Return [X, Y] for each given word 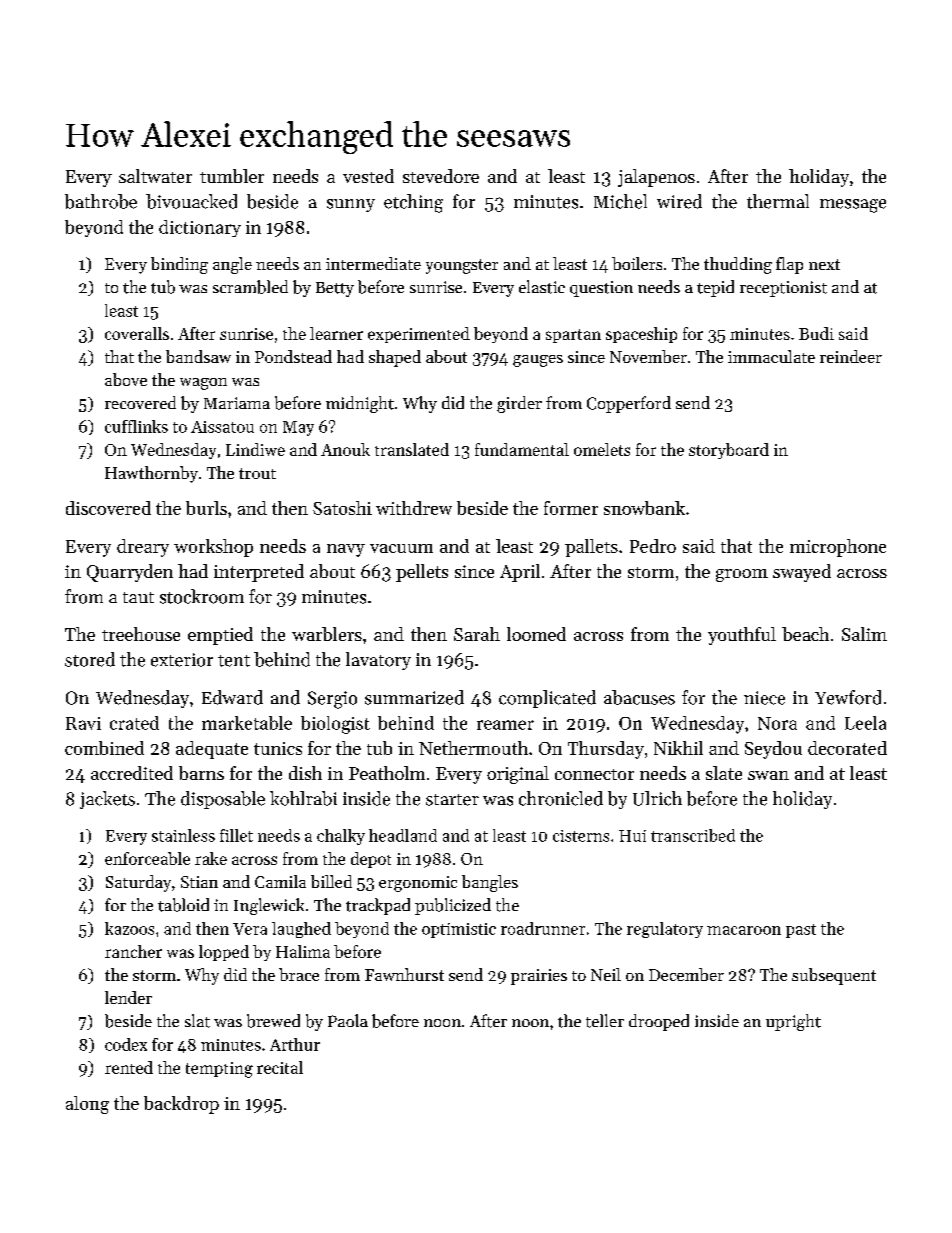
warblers [327, 634]
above [126, 379]
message [853, 206]
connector [594, 774]
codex [126, 1044]
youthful [742, 636]
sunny [351, 205]
